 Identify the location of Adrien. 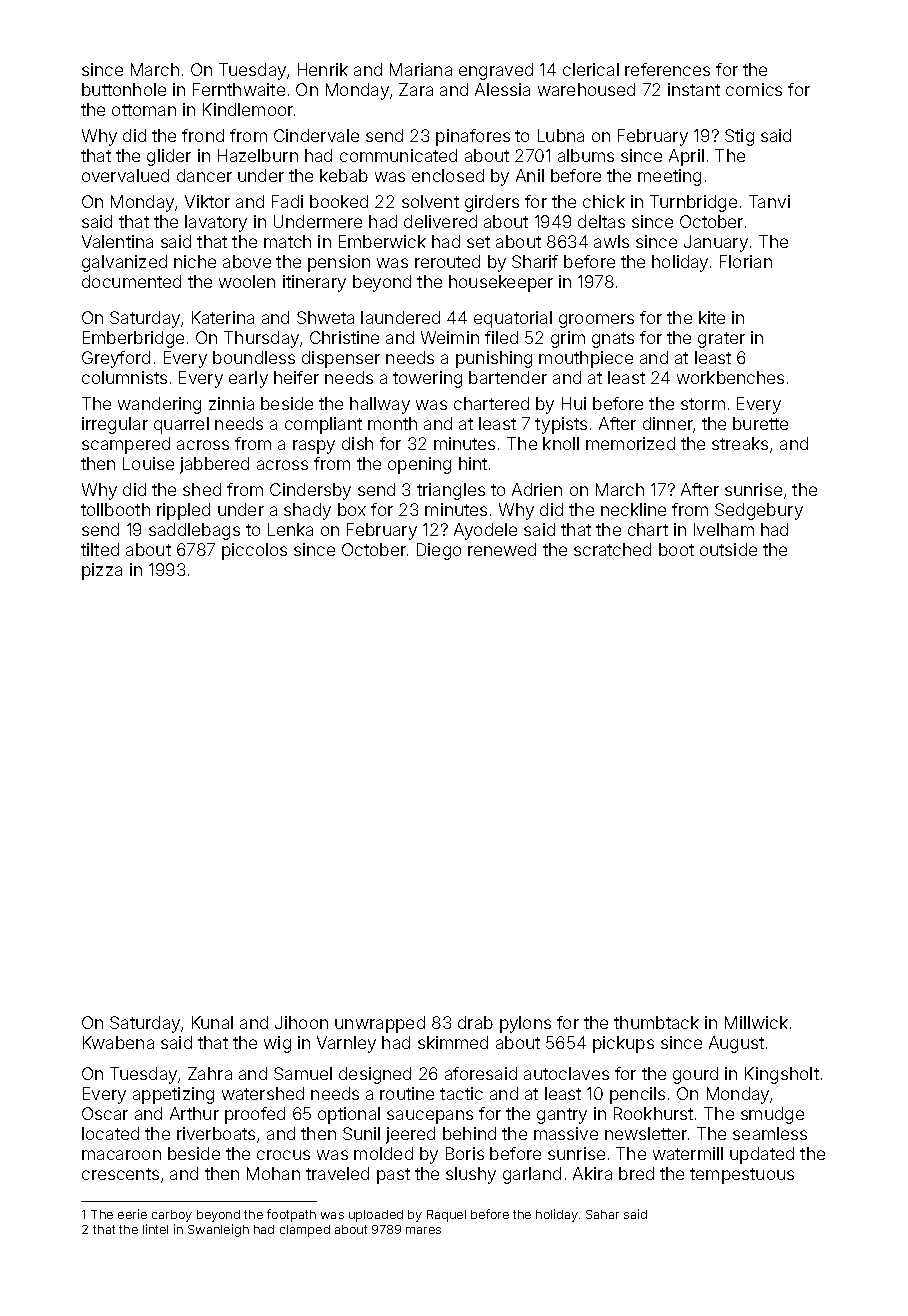
(537, 489).
